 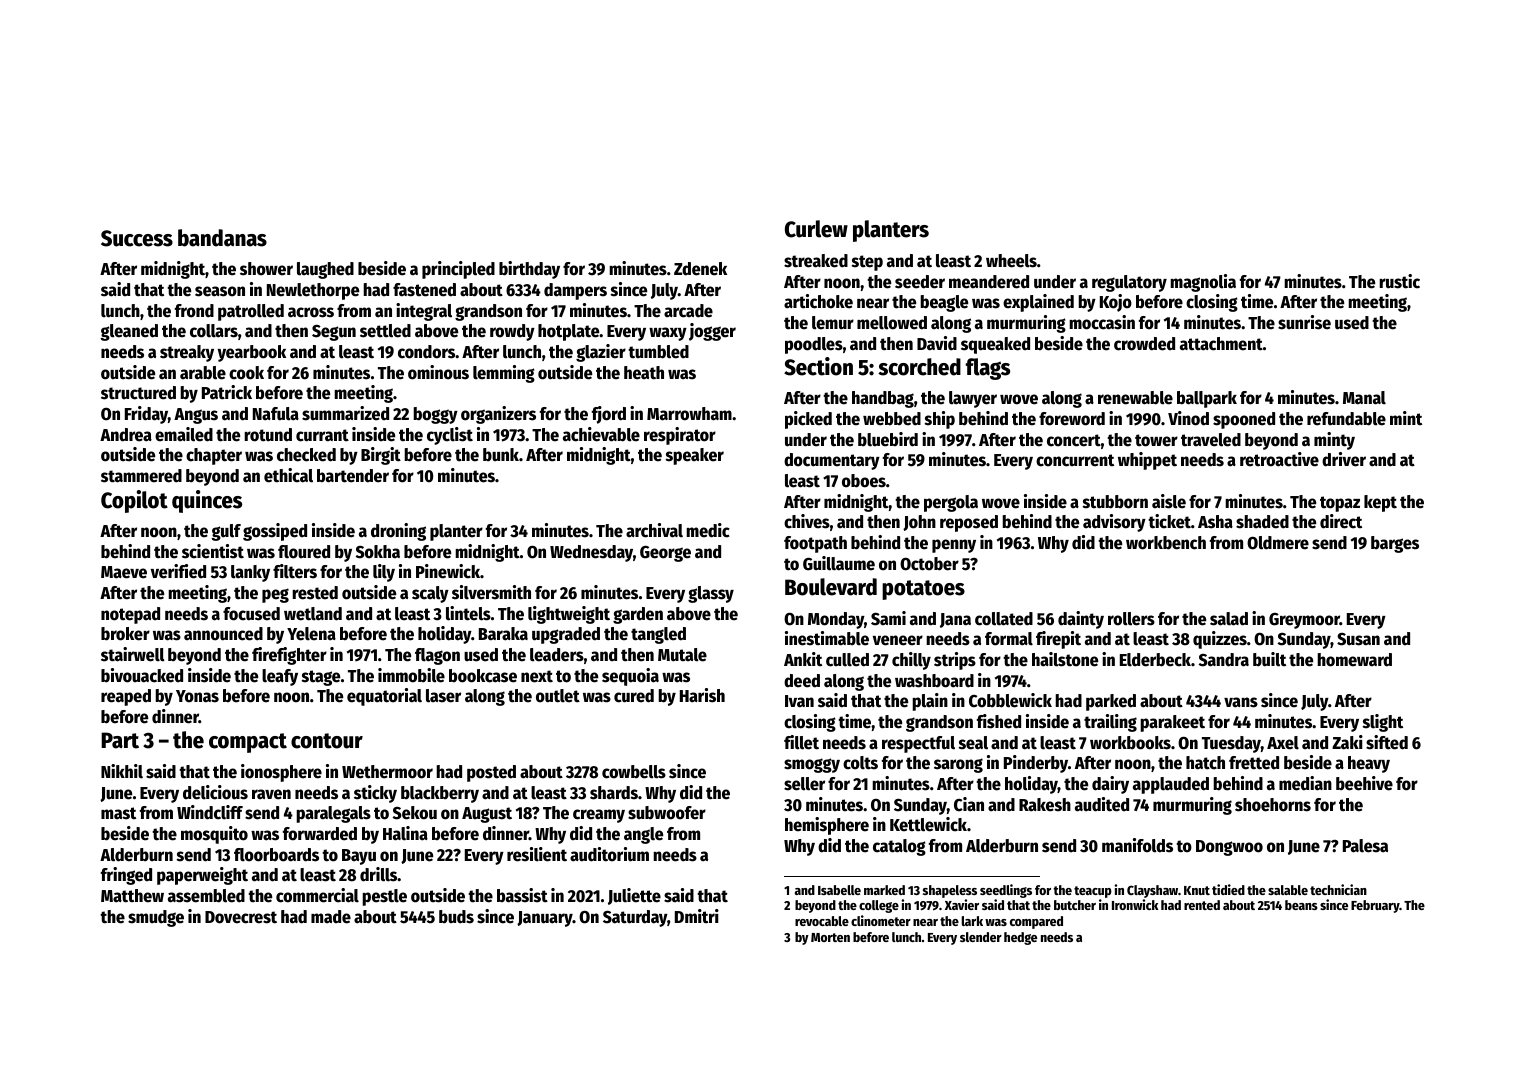 What do you see at coordinates (614, 793) in the document?
I see `shards` at bounding box center [614, 793].
